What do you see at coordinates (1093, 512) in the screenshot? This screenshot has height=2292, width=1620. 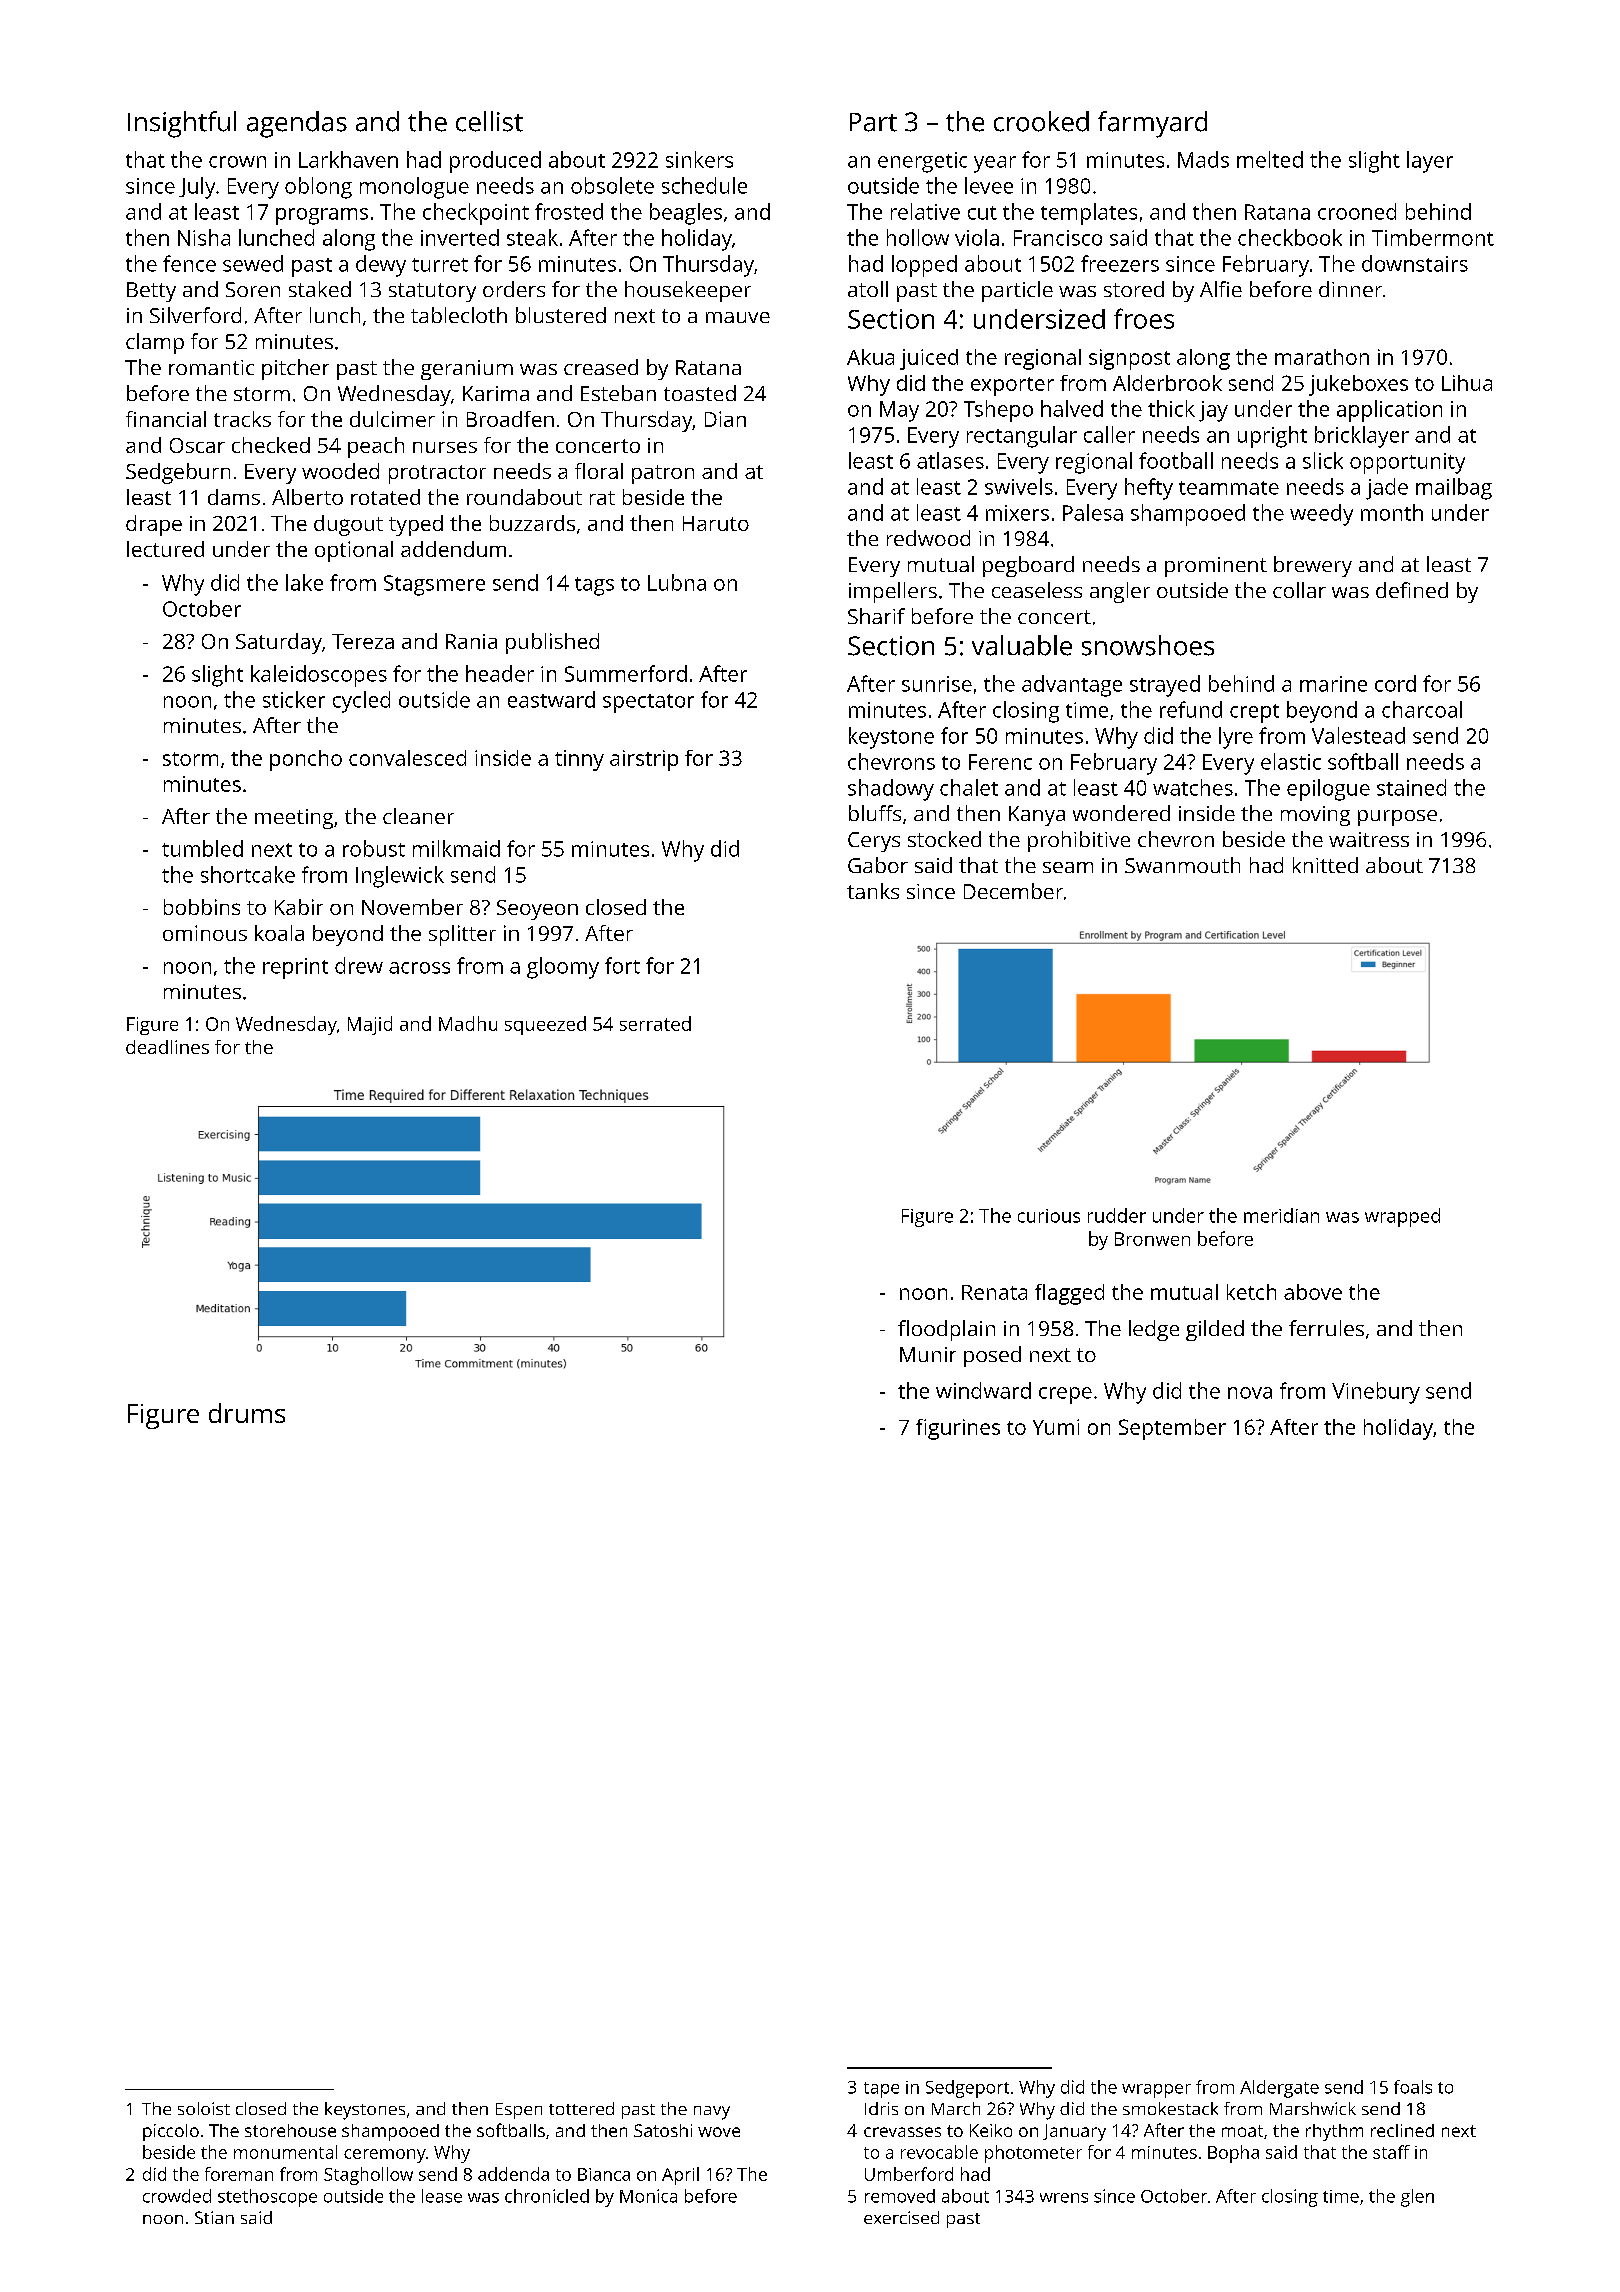 I see `Palesa` at bounding box center [1093, 512].
